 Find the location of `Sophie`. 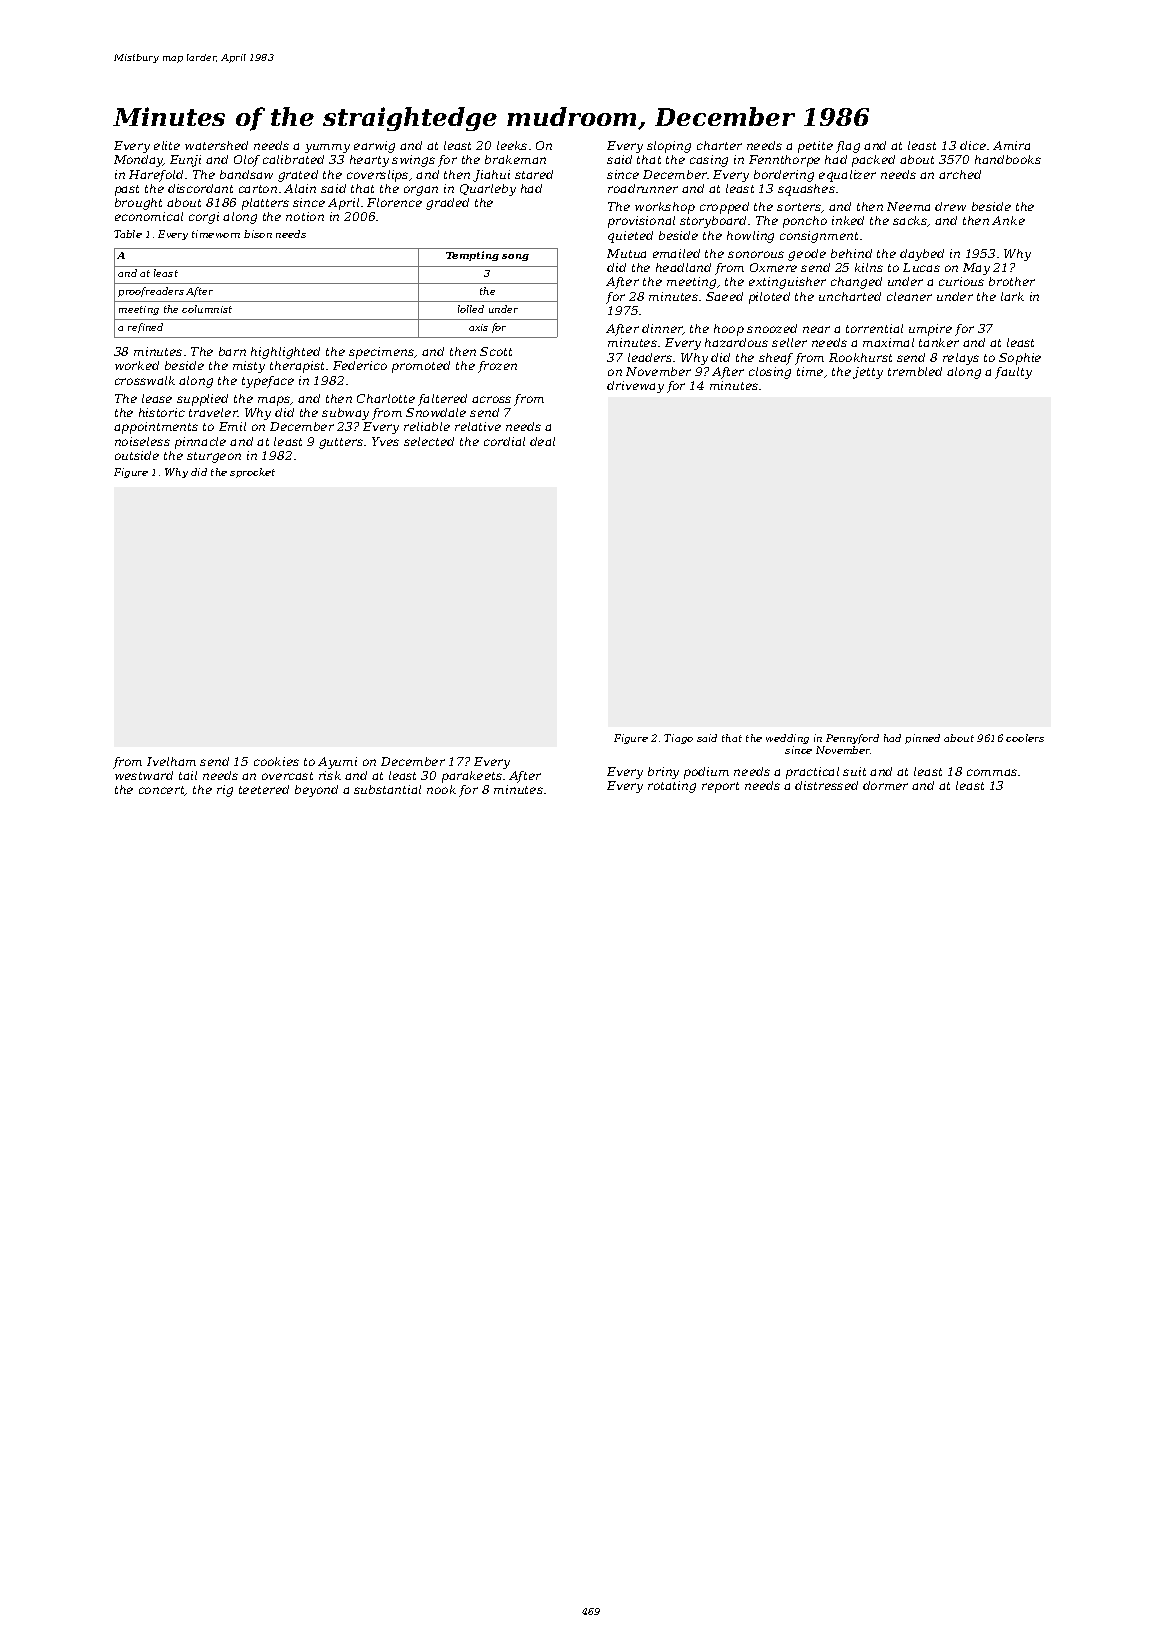

Sophie is located at coordinates (1020, 359).
